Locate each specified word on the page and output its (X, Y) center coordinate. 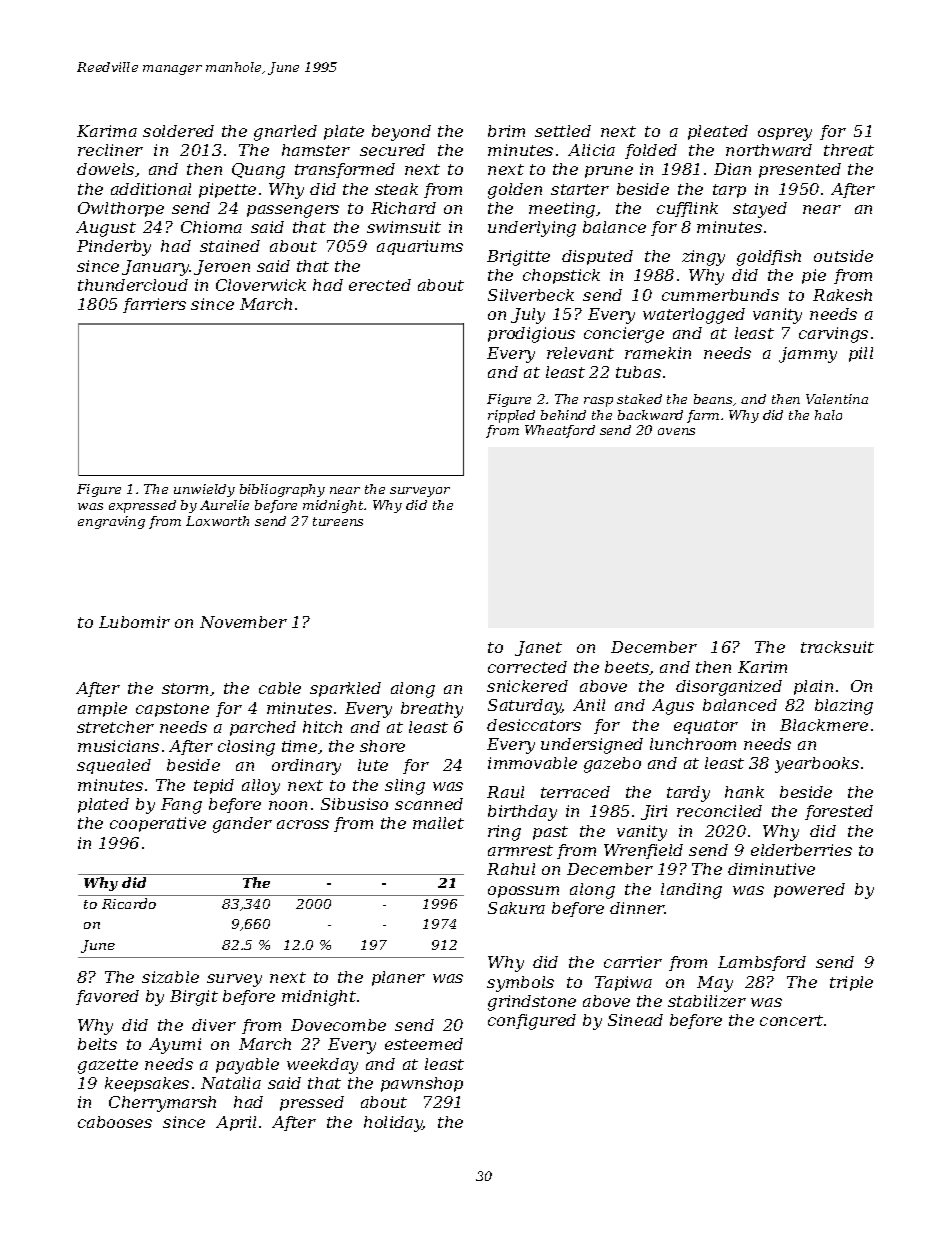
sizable (170, 977)
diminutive (771, 869)
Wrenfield (643, 851)
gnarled (285, 133)
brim (506, 131)
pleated (718, 132)
